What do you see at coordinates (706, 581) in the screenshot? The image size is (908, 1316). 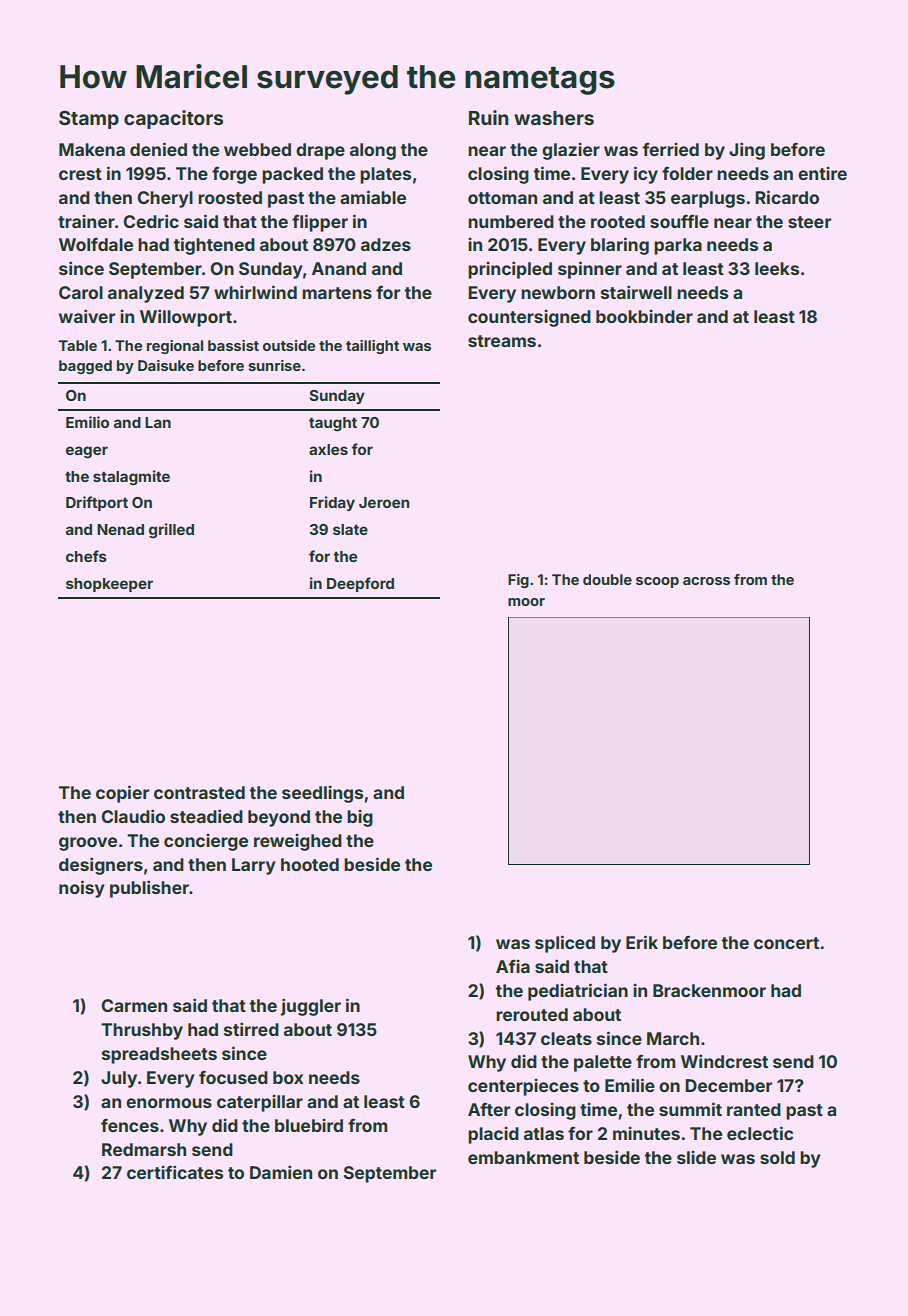 I see `across` at bounding box center [706, 581].
